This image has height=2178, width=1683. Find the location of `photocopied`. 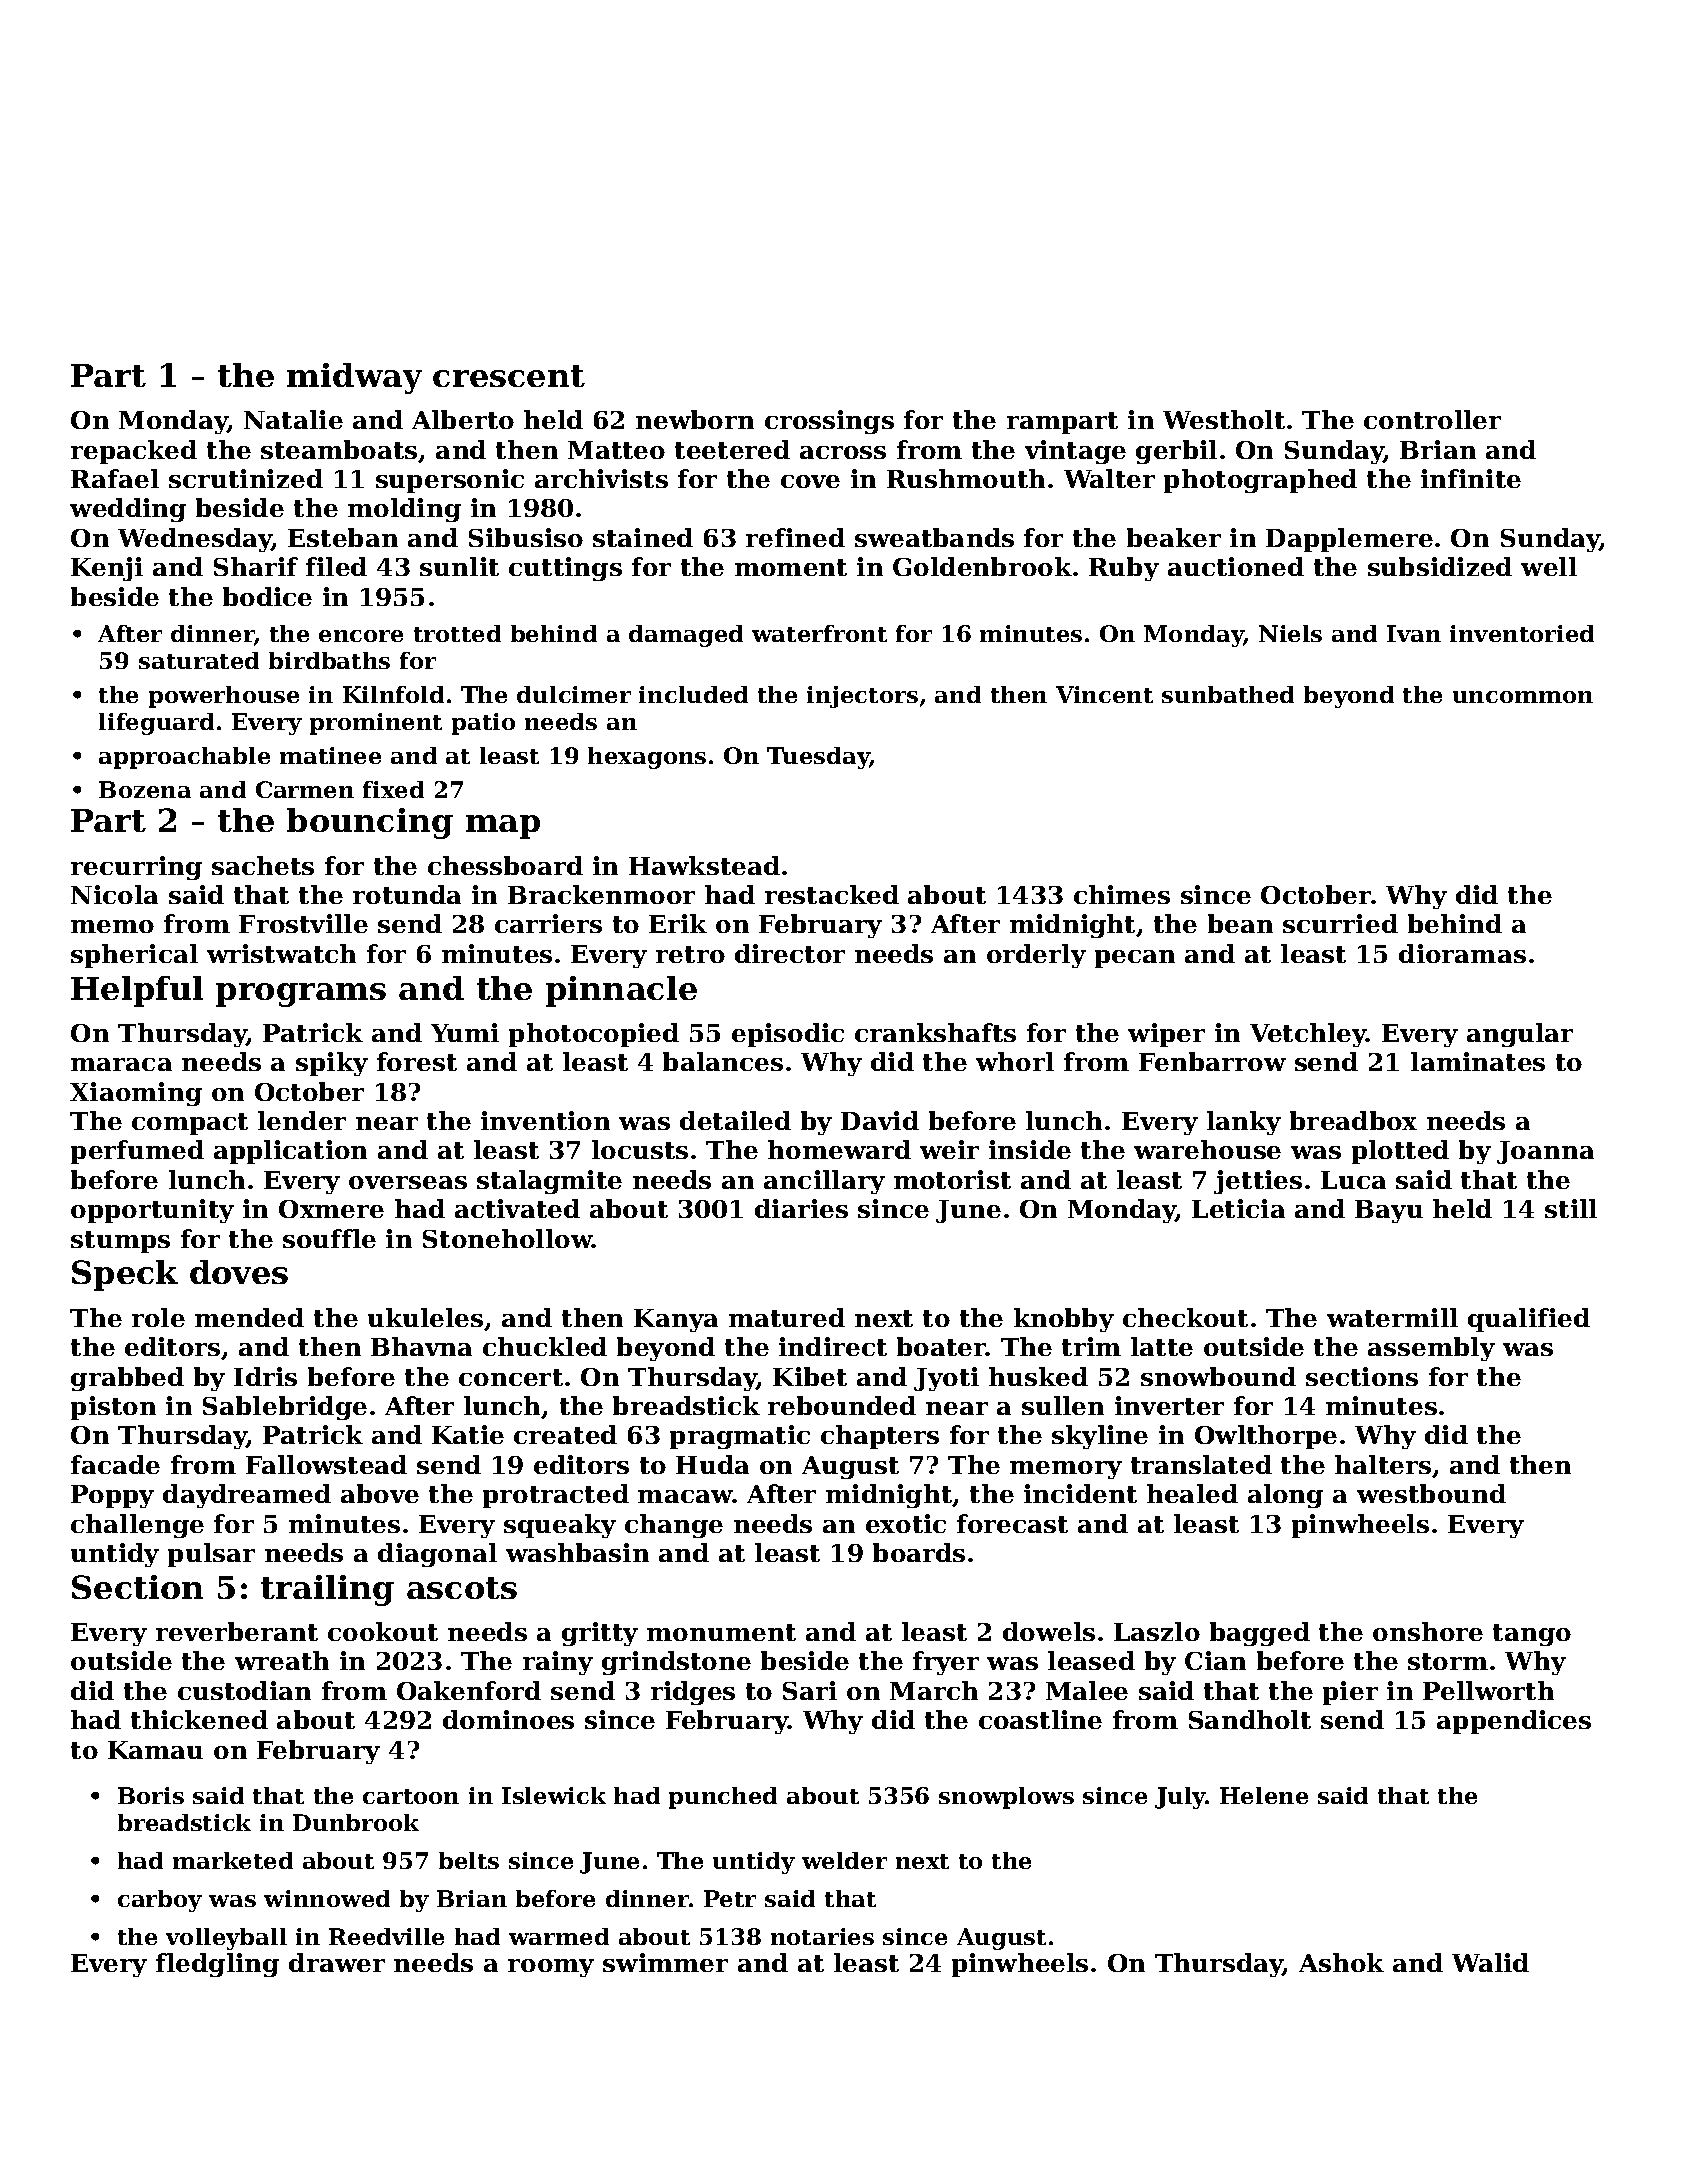

photocopied is located at coordinates (594, 1035).
